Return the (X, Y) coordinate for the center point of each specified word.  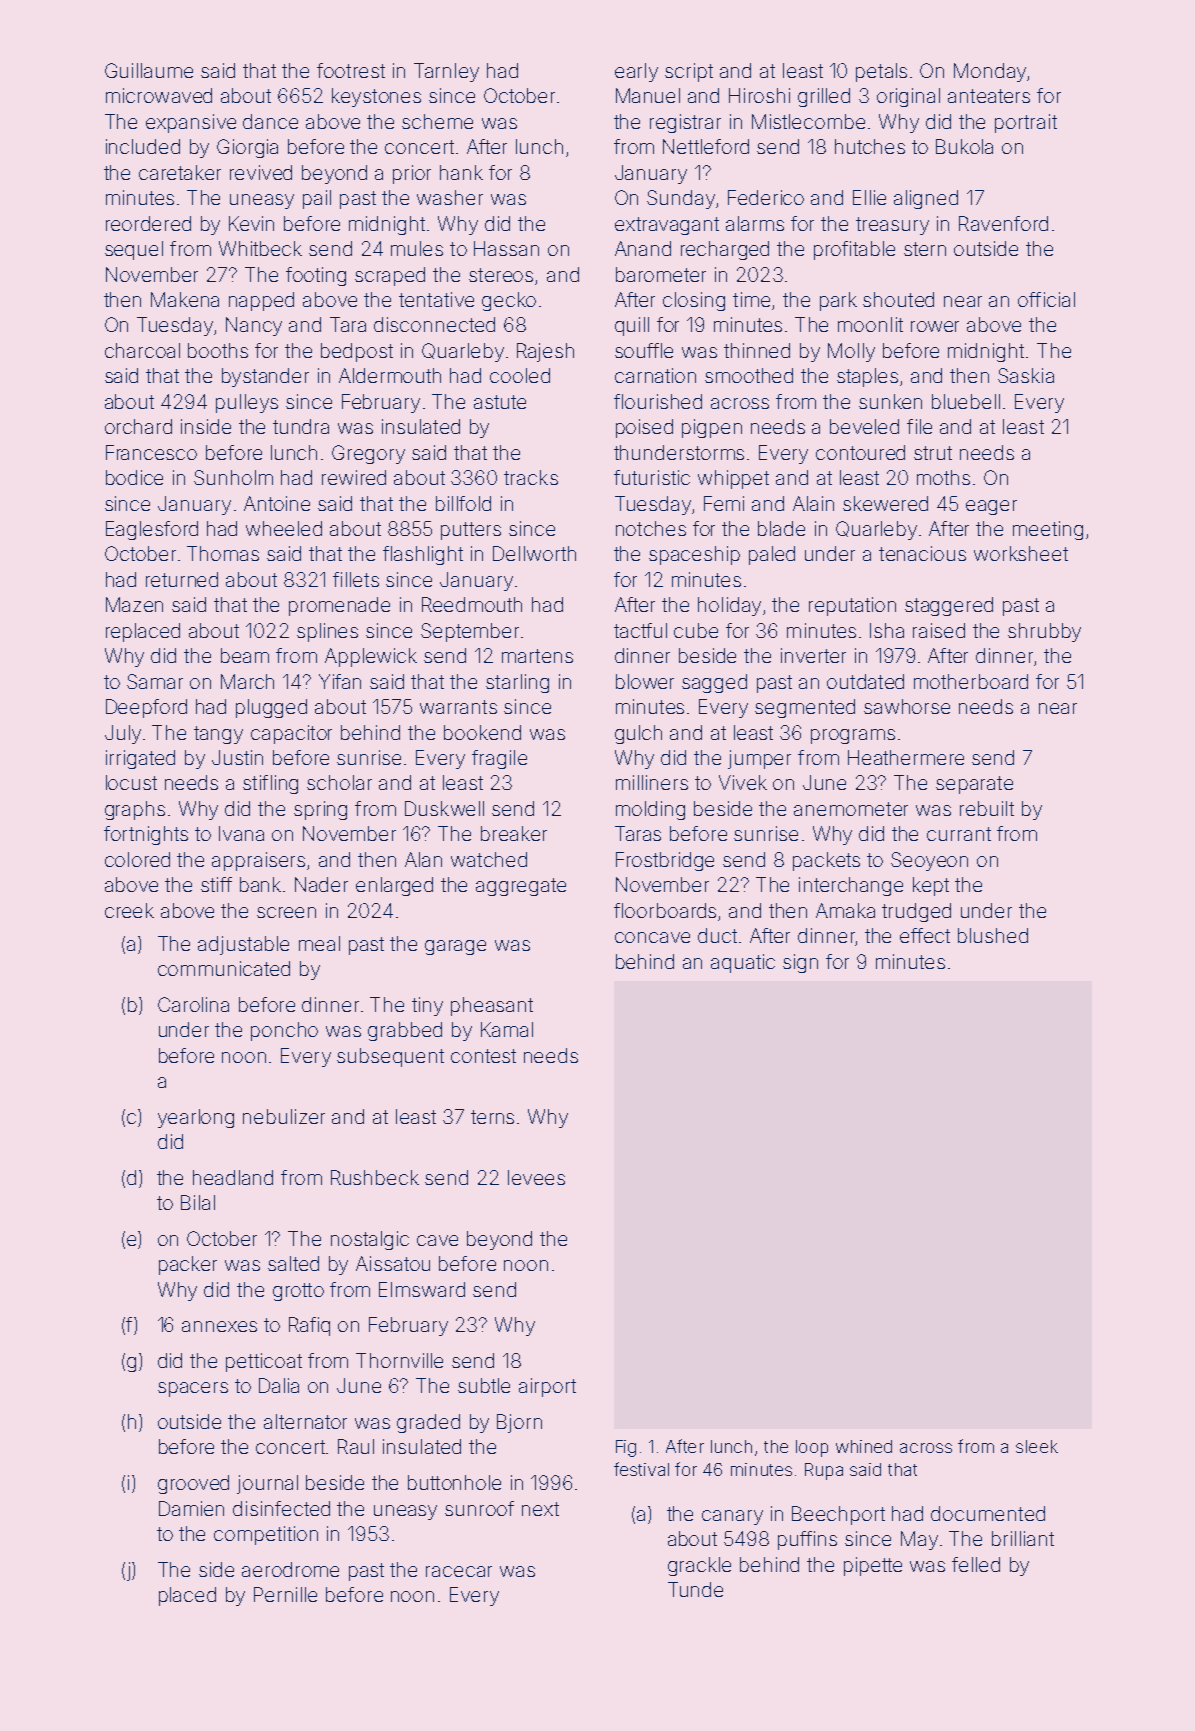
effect (925, 935)
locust (131, 782)
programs (853, 736)
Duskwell (444, 808)
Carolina (193, 1004)
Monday (990, 72)
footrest (351, 70)
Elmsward (422, 1289)
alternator (305, 1421)
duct (717, 935)
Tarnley (446, 72)
